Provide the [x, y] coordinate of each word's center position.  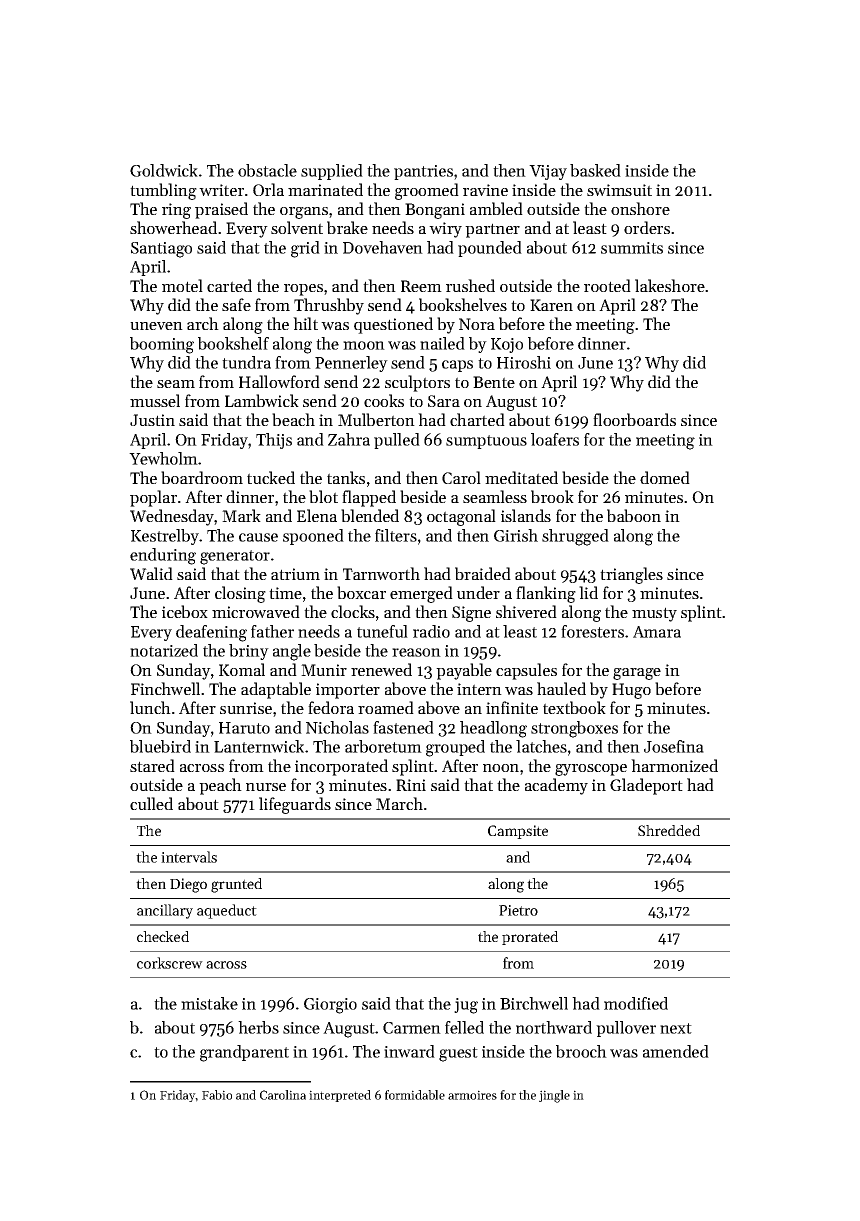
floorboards [634, 419]
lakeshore [670, 285]
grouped [455, 748]
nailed [442, 343]
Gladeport [646, 786]
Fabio [217, 1095]
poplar [153, 498]
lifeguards [295, 805]
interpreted [340, 1096]
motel [182, 285]
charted [477, 419]
